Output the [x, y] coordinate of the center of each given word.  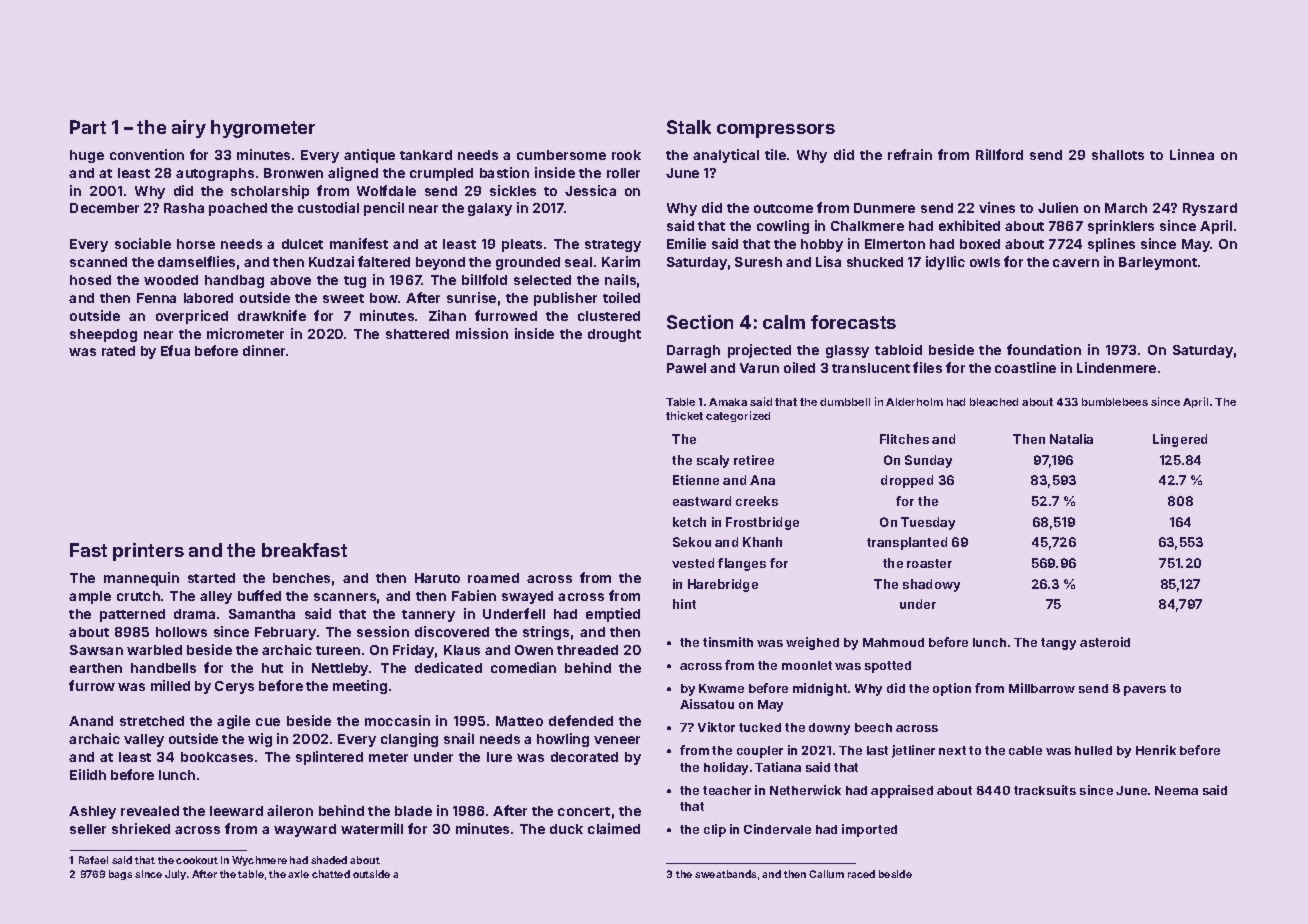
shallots [1118, 155]
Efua [175, 350]
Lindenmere [1116, 367]
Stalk [689, 127]
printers [148, 552]
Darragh [693, 351]
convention [147, 154]
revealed [150, 811]
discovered [452, 631]
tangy [1058, 644]
